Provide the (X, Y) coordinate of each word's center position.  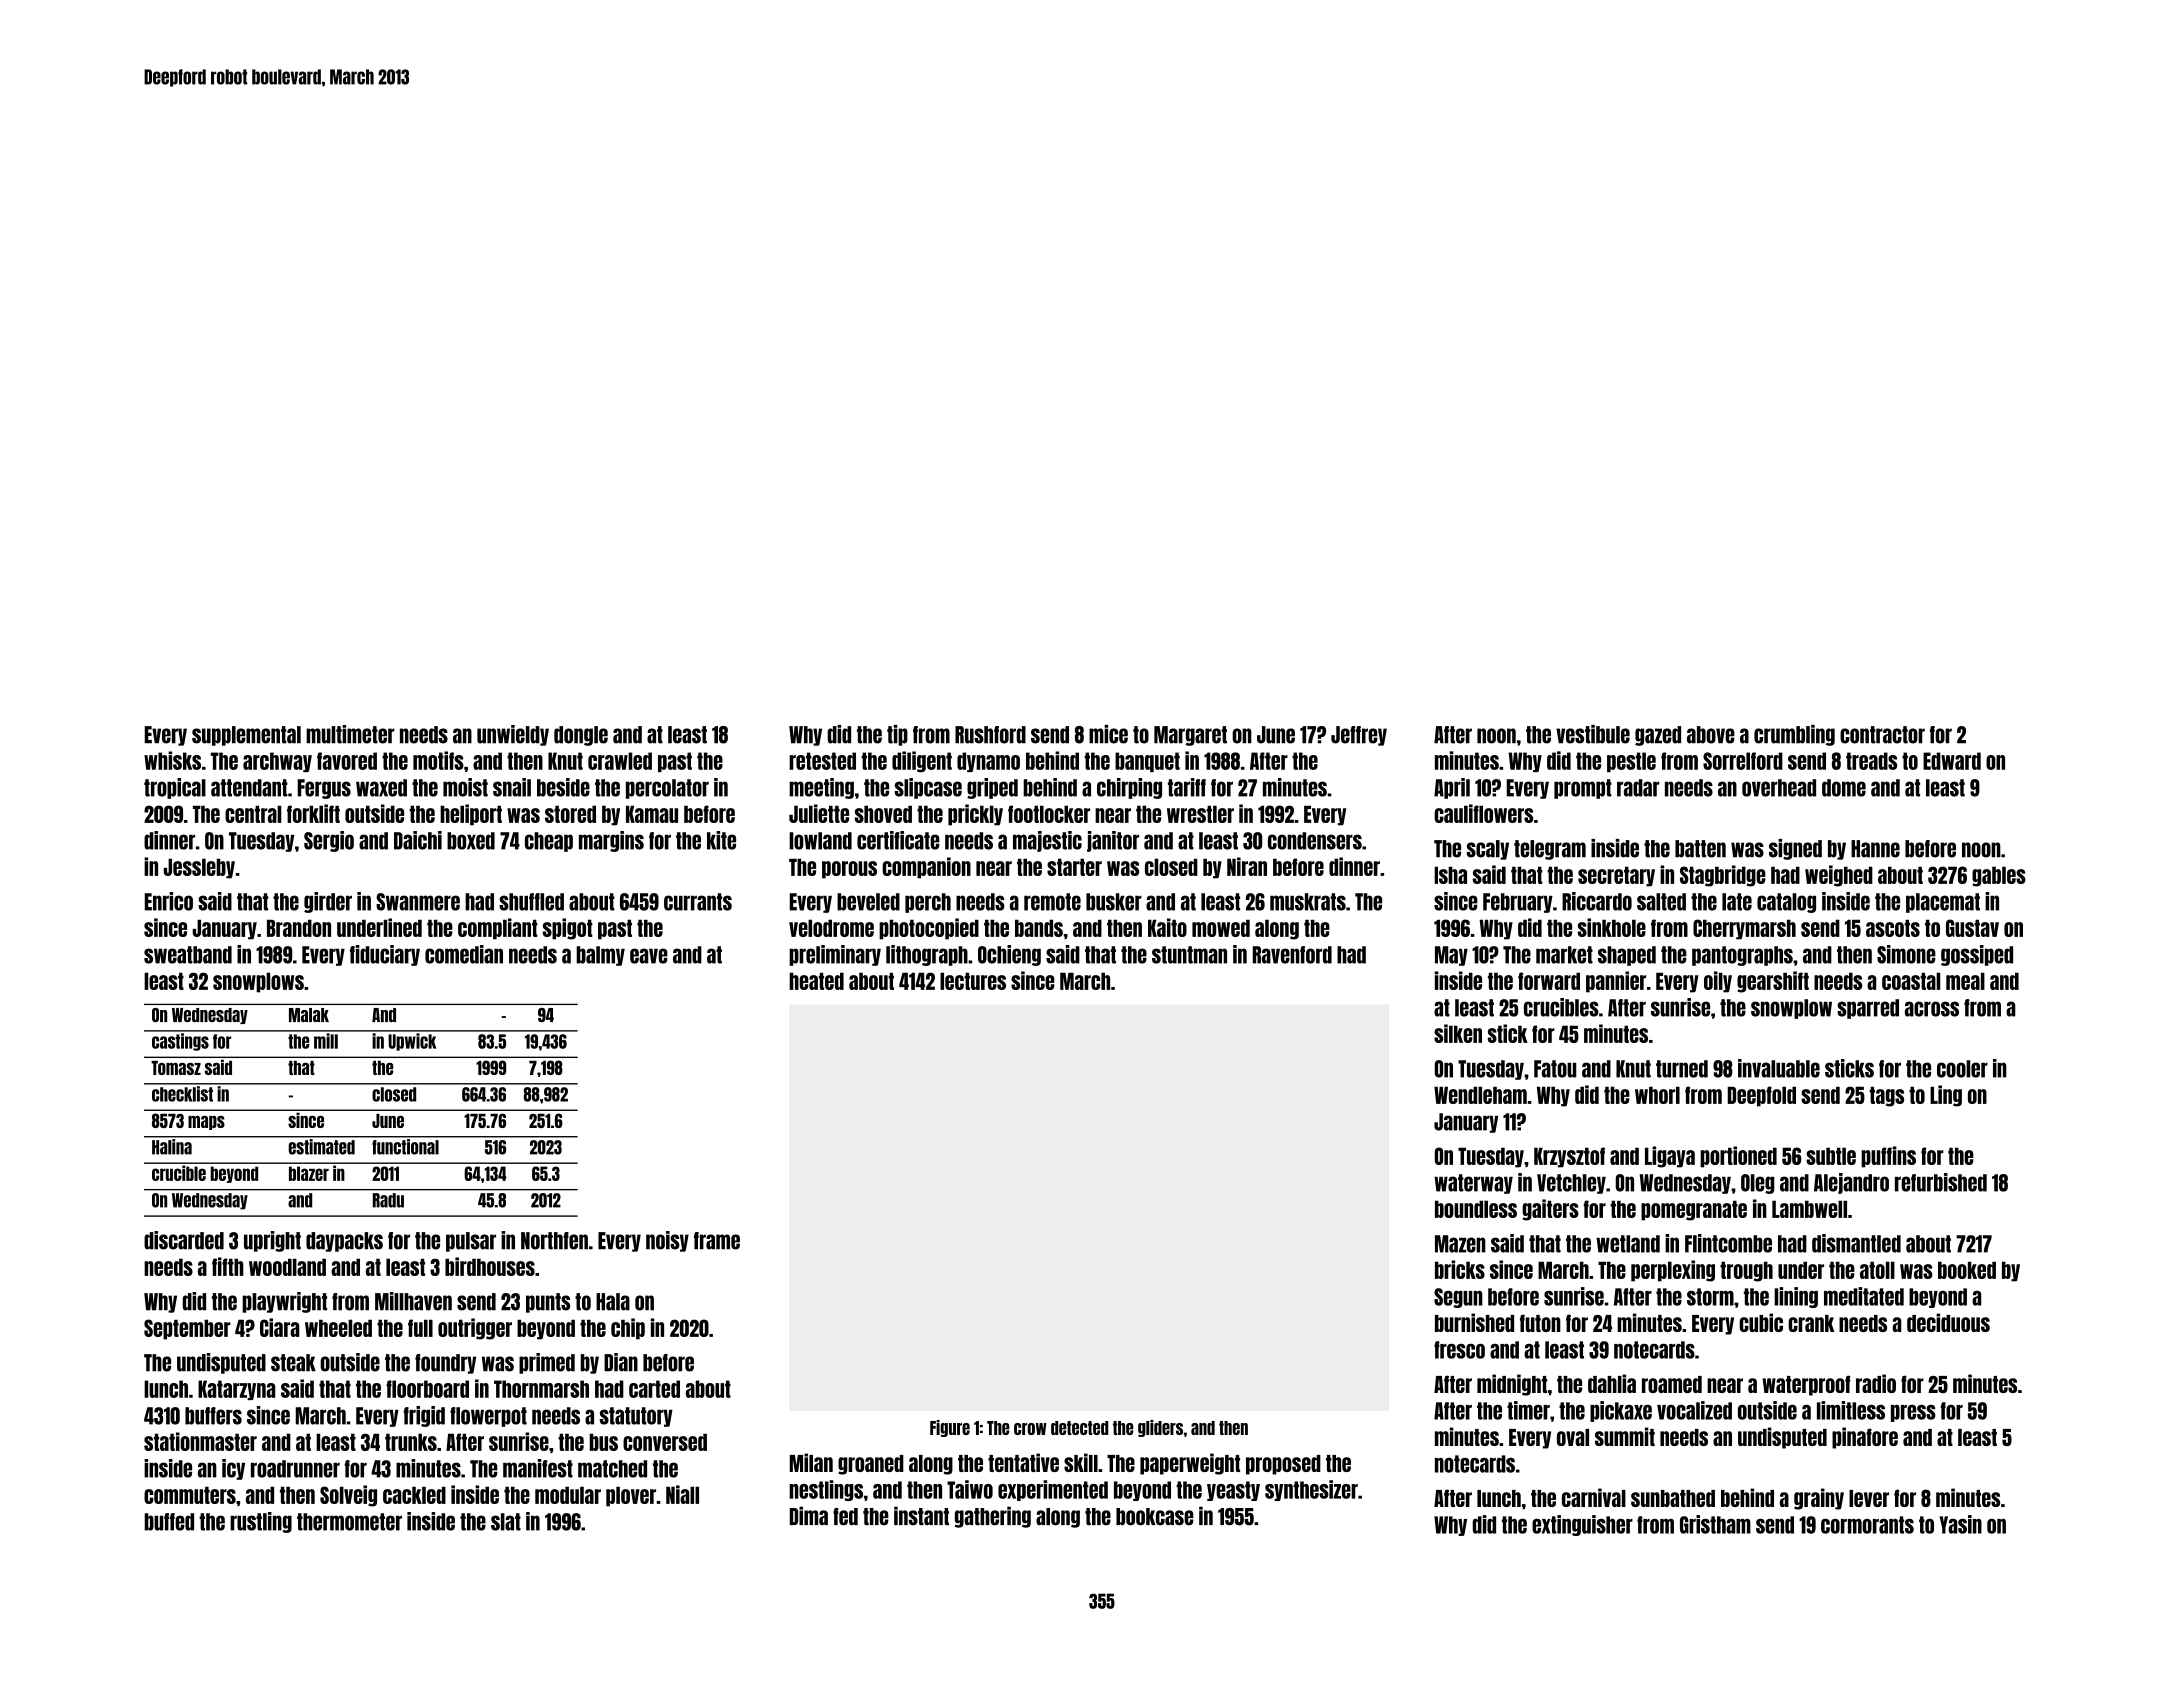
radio (1876, 1383)
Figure (950, 1428)
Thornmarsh (541, 1389)
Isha (1450, 875)
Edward (1952, 761)
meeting (821, 788)
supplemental (246, 736)
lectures (973, 981)
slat (506, 1522)
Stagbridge (1723, 876)
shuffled (531, 902)
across (1932, 1009)
